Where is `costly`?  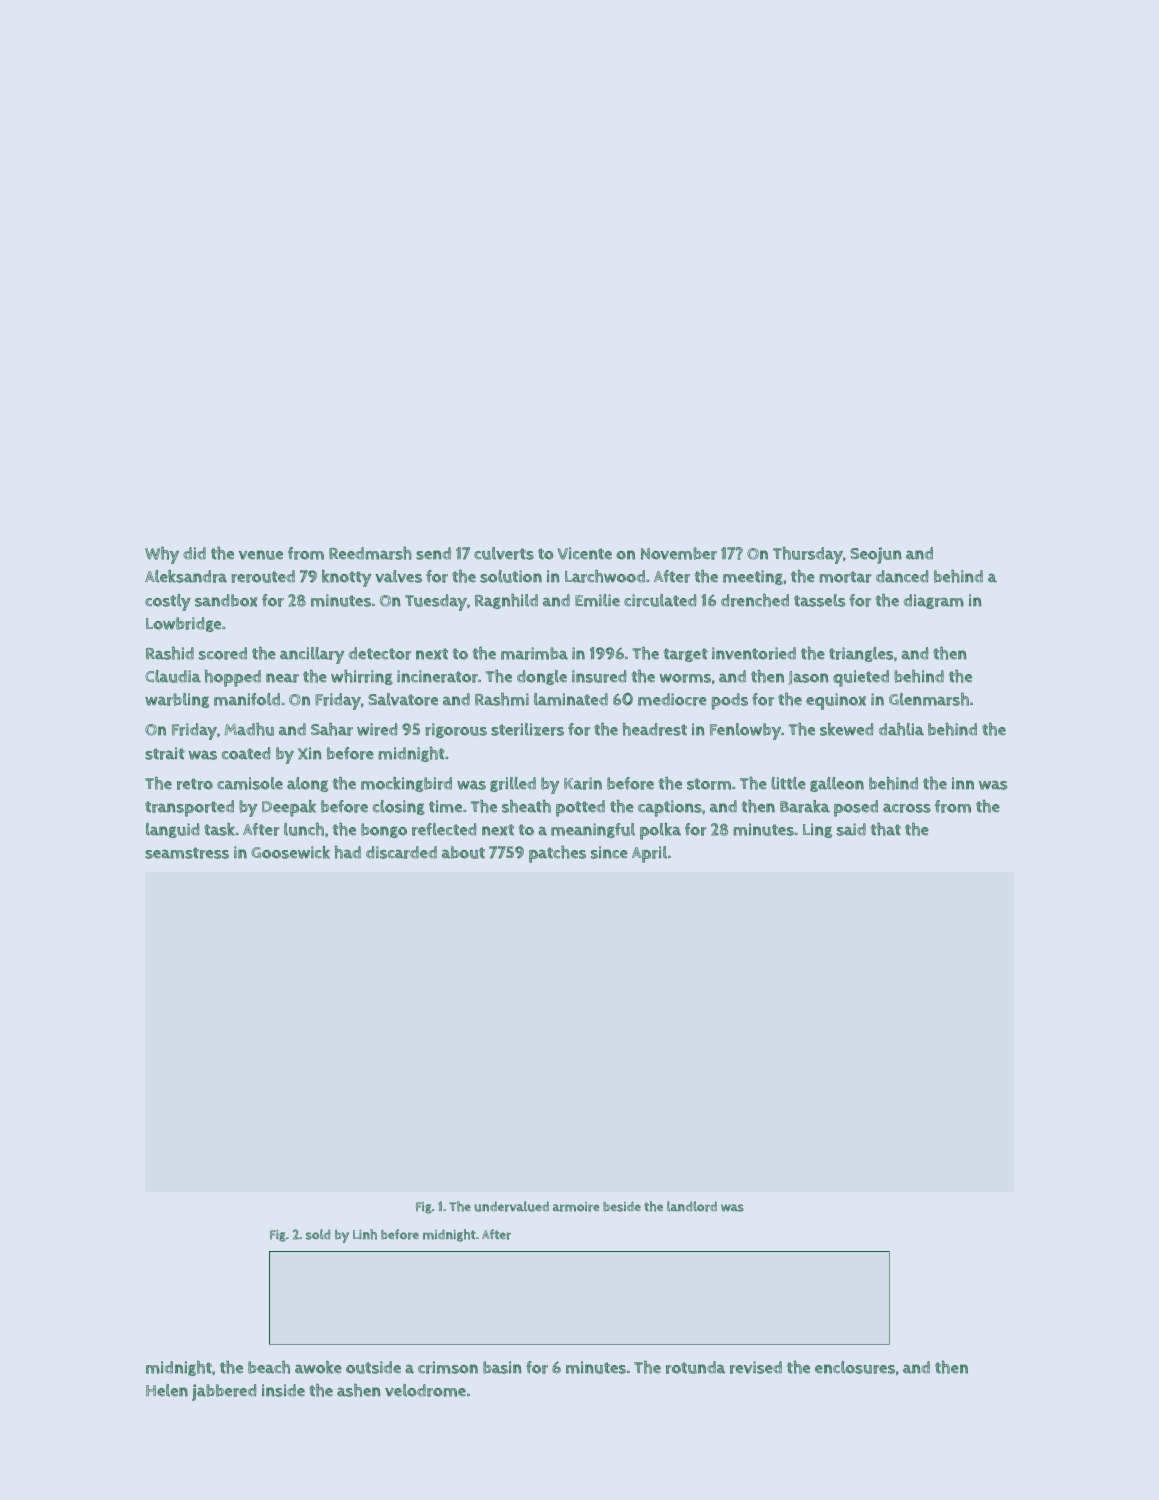 costly is located at coordinates (168, 602).
